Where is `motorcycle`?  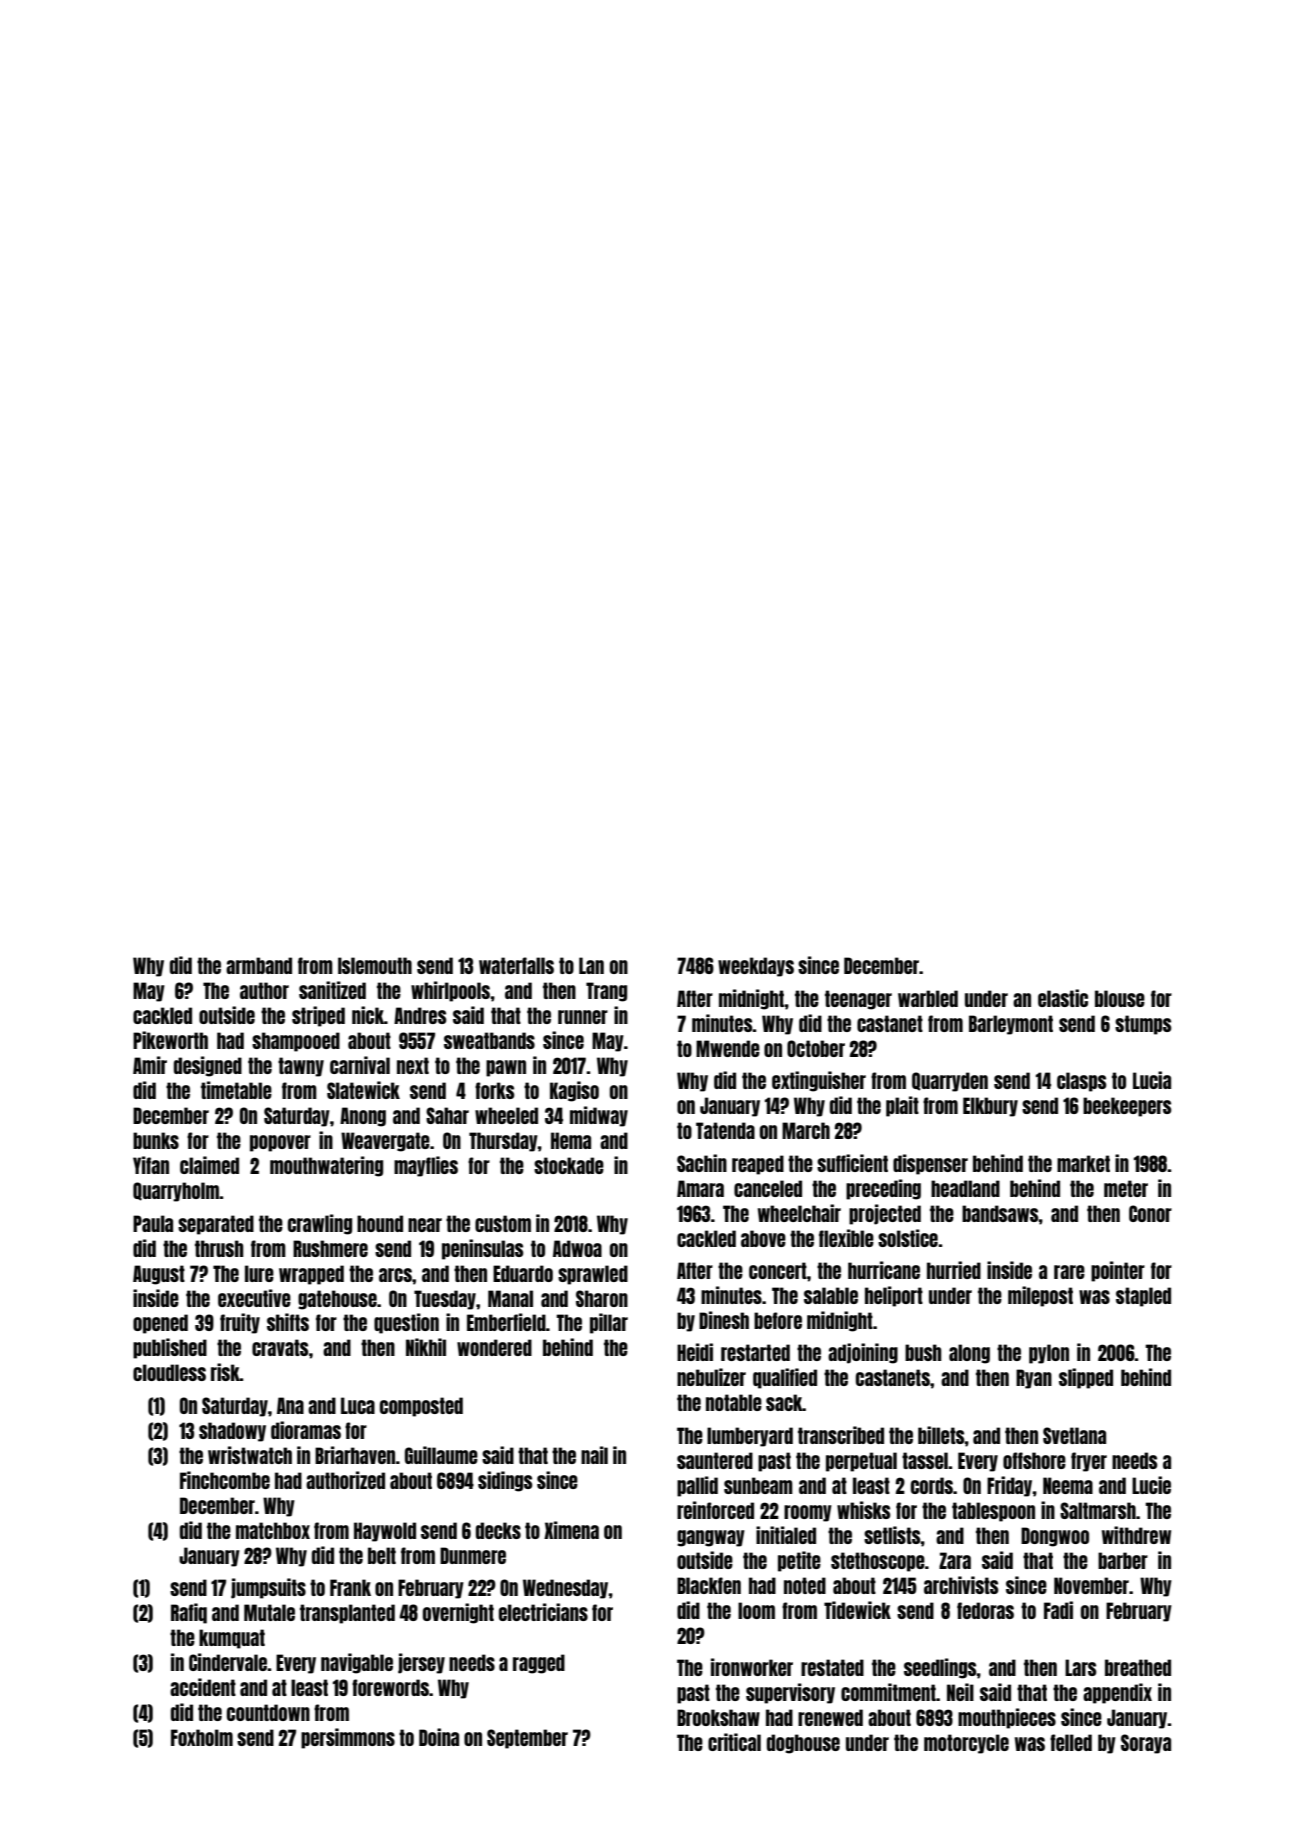
motorcycle is located at coordinates (966, 1744).
